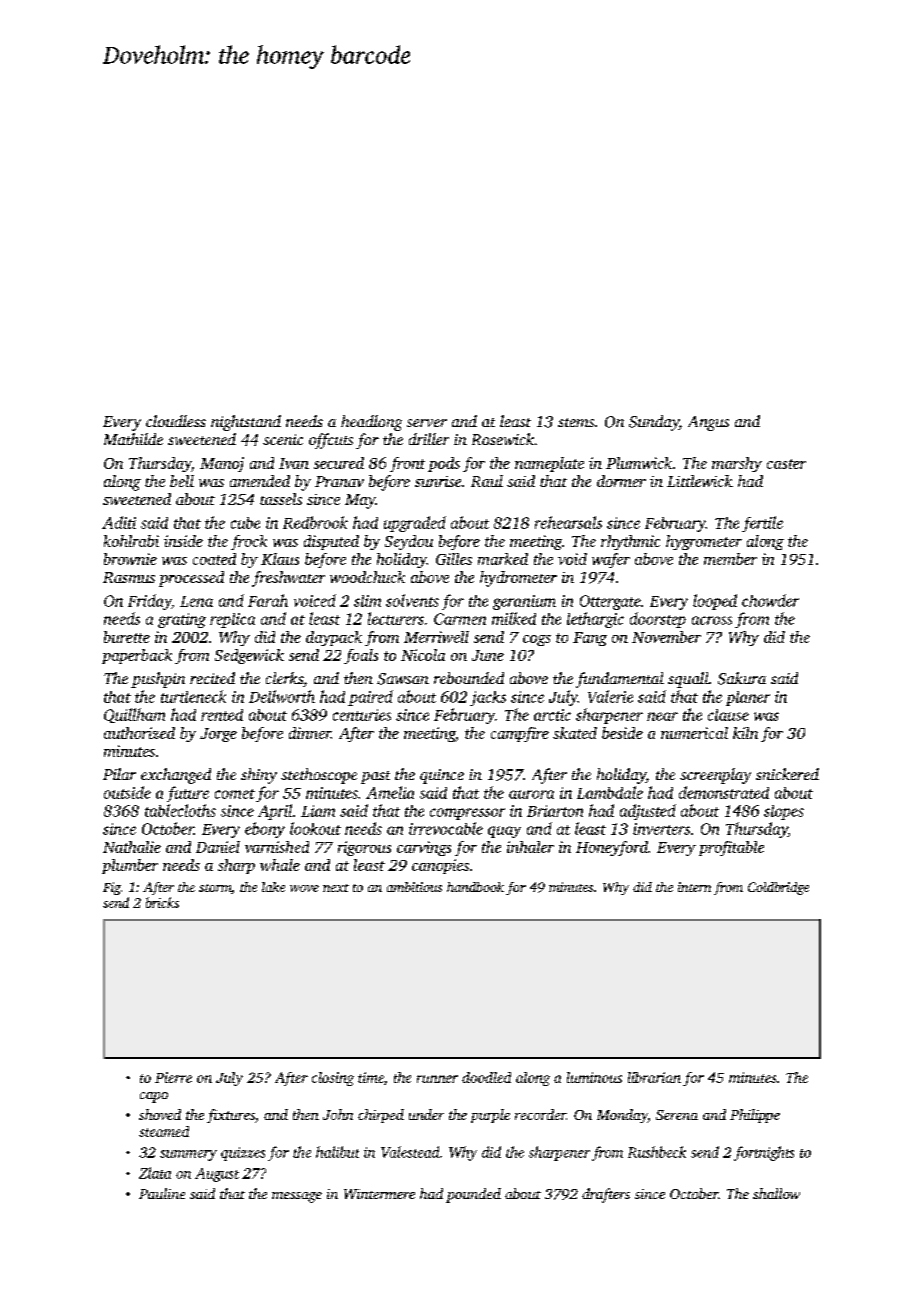 This image has height=1308, width=924. What do you see at coordinates (333, 1079) in the image?
I see `closing` at bounding box center [333, 1079].
